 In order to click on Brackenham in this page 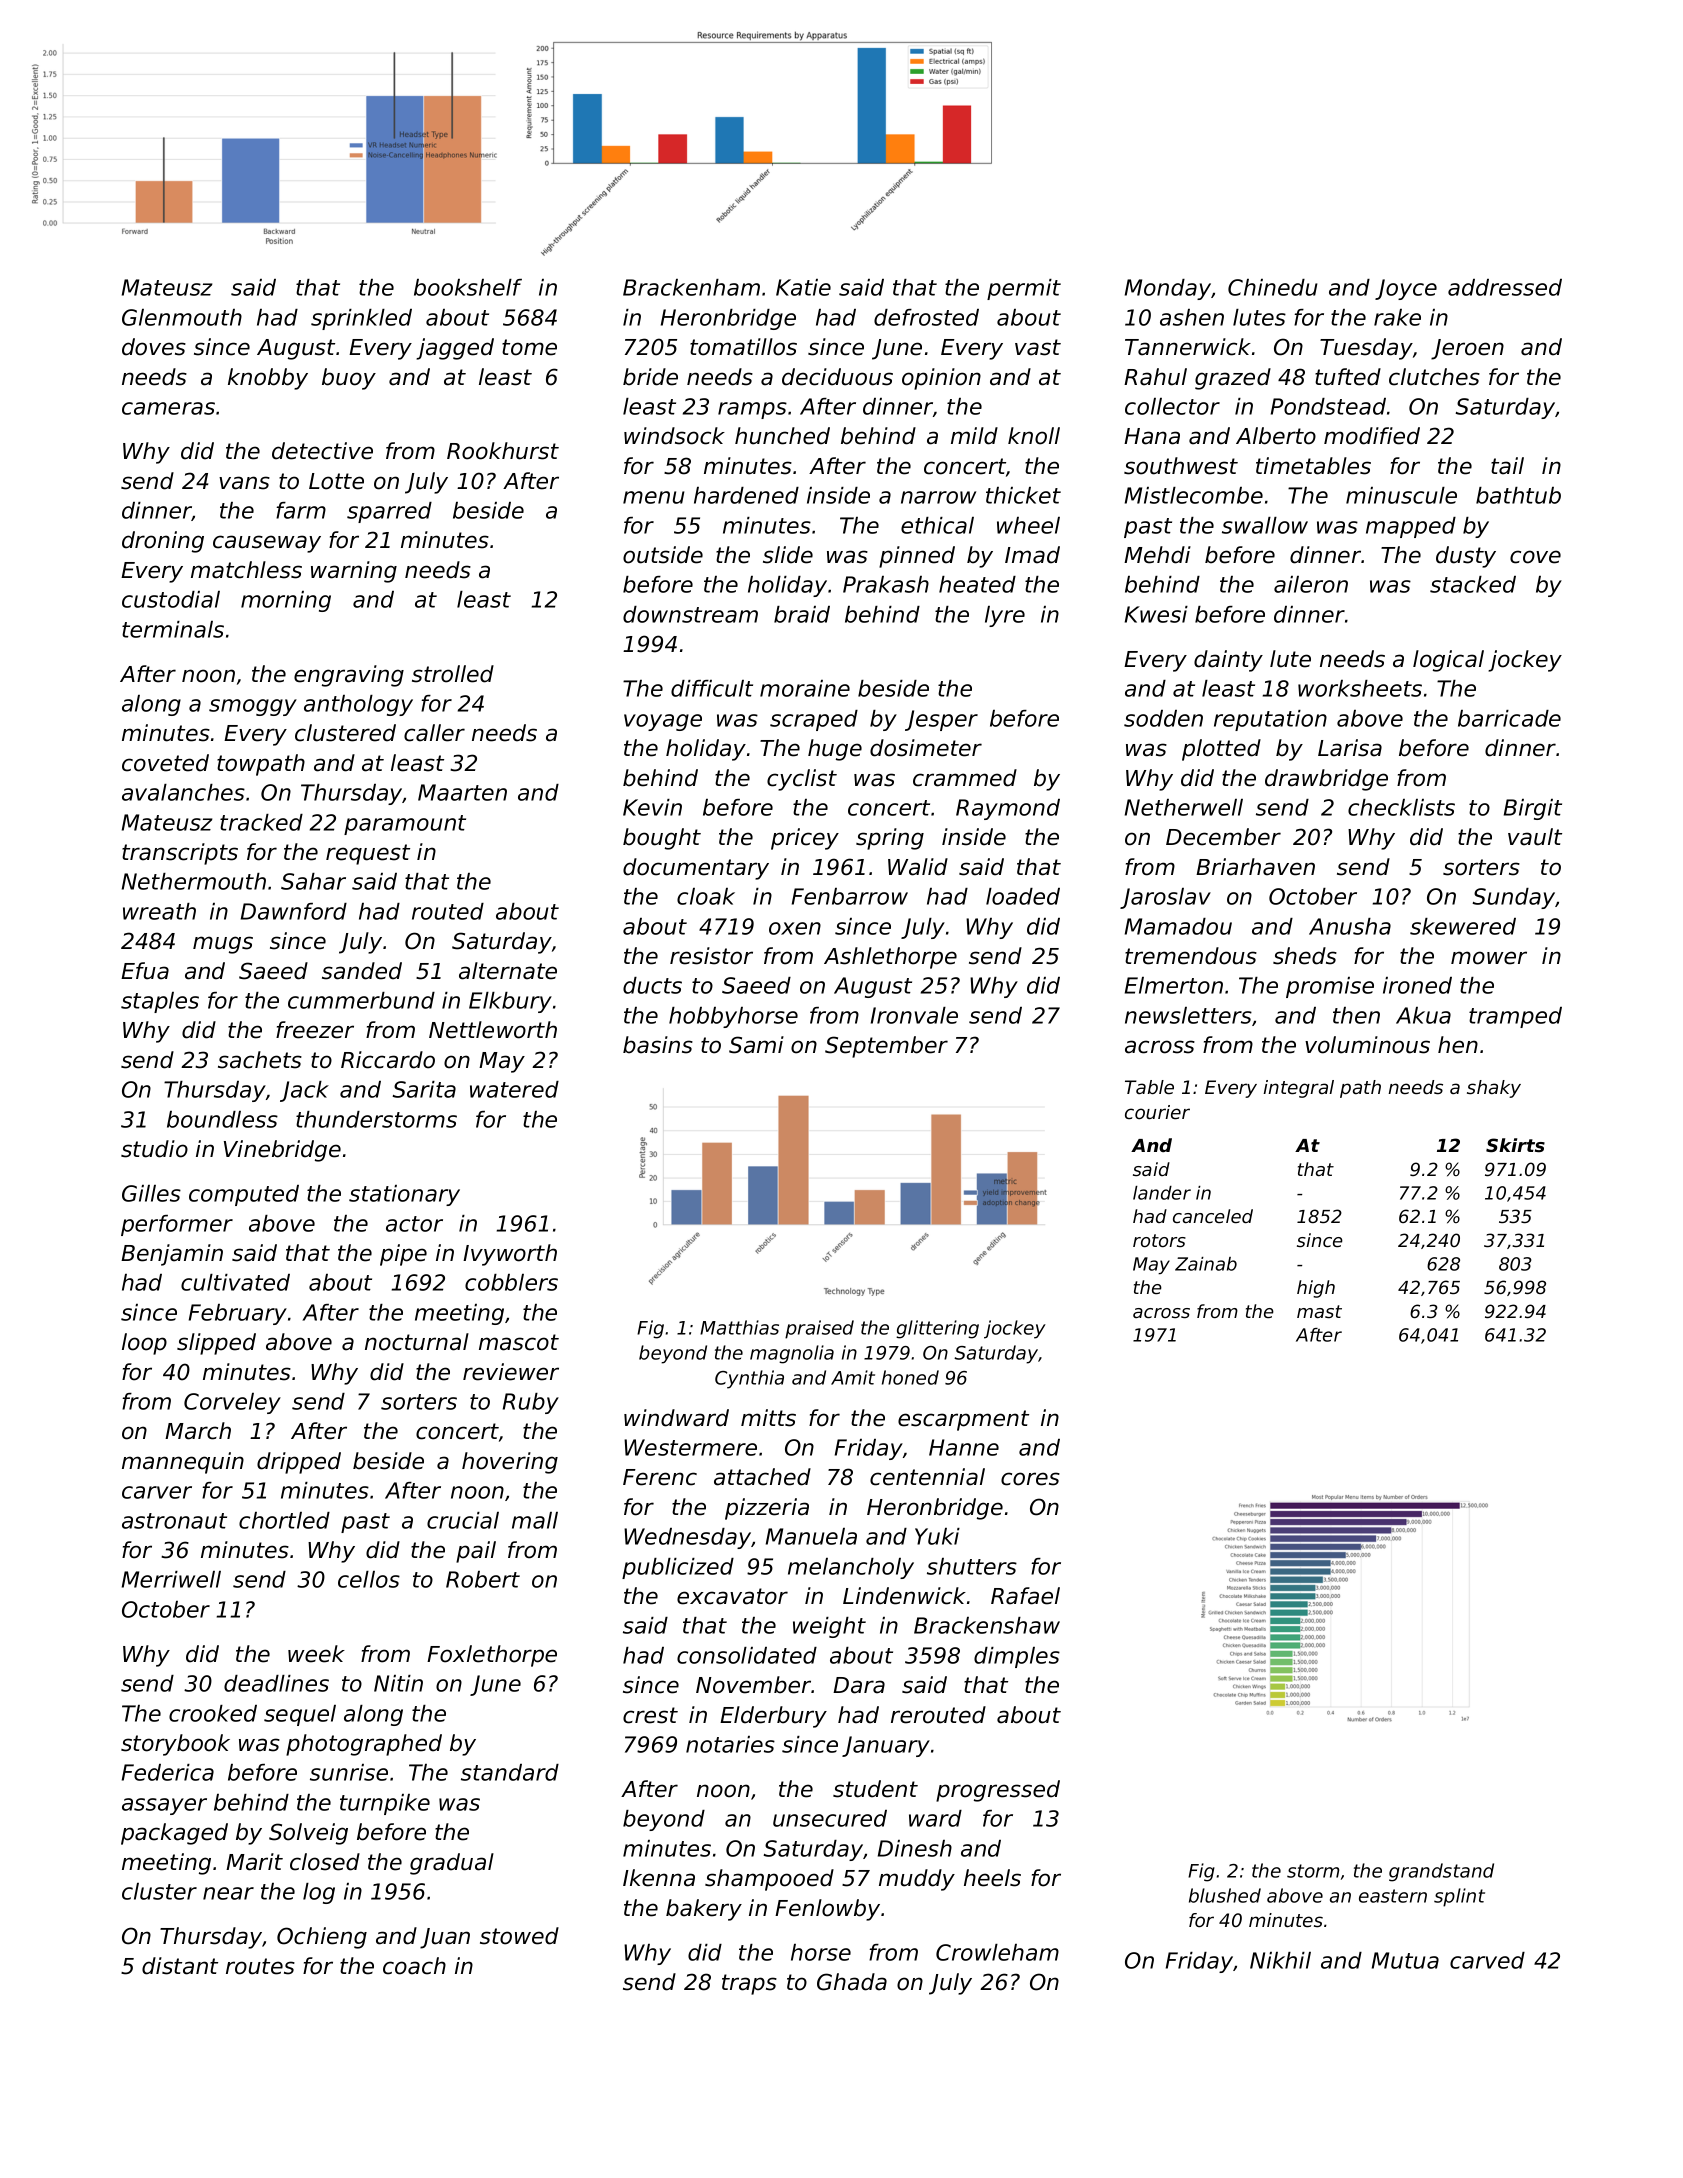, I will do `click(691, 287)`.
